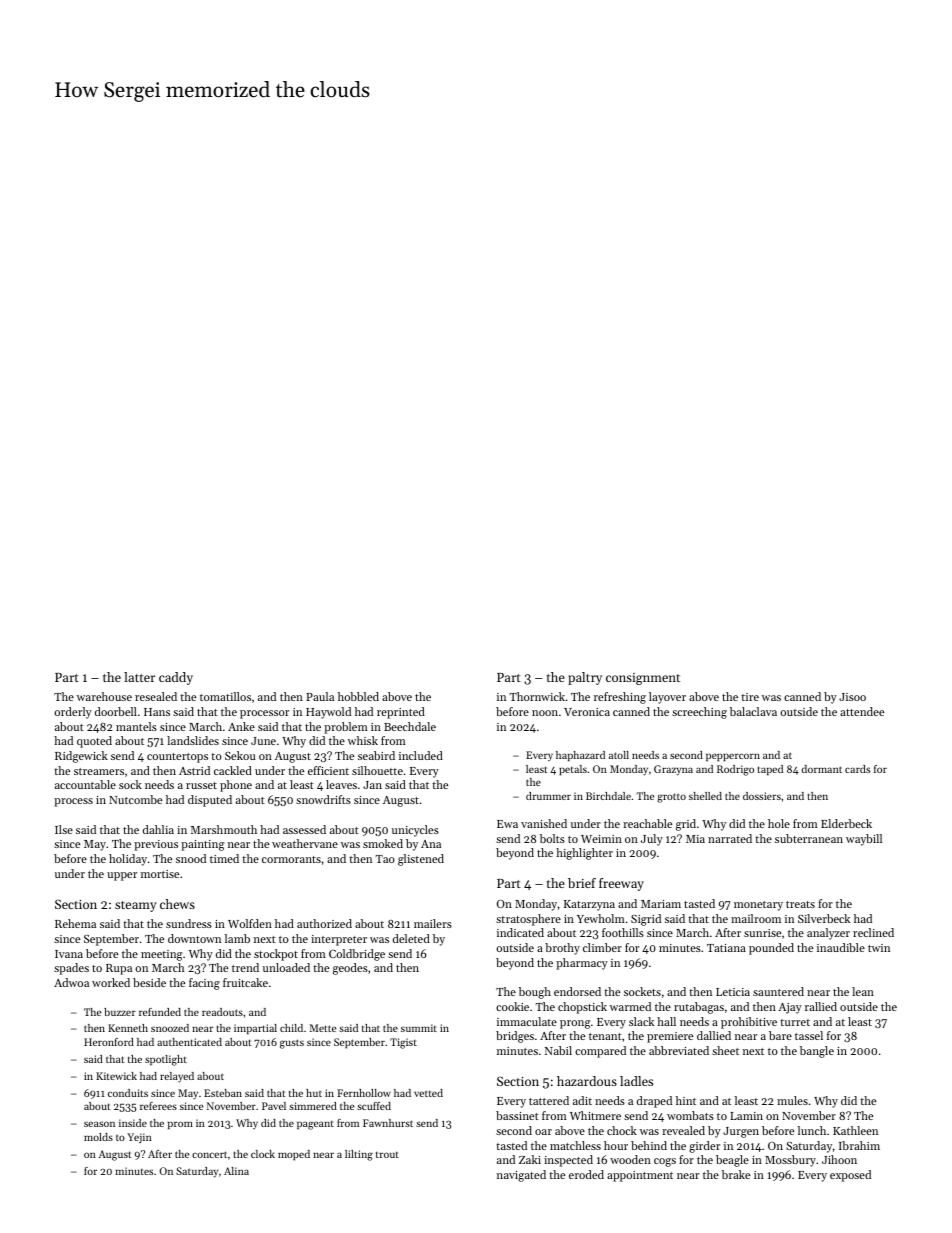 Image resolution: width=952 pixels, height=1233 pixels. Describe the element at coordinates (733, 757) in the screenshot. I see `peppercorn` at that location.
